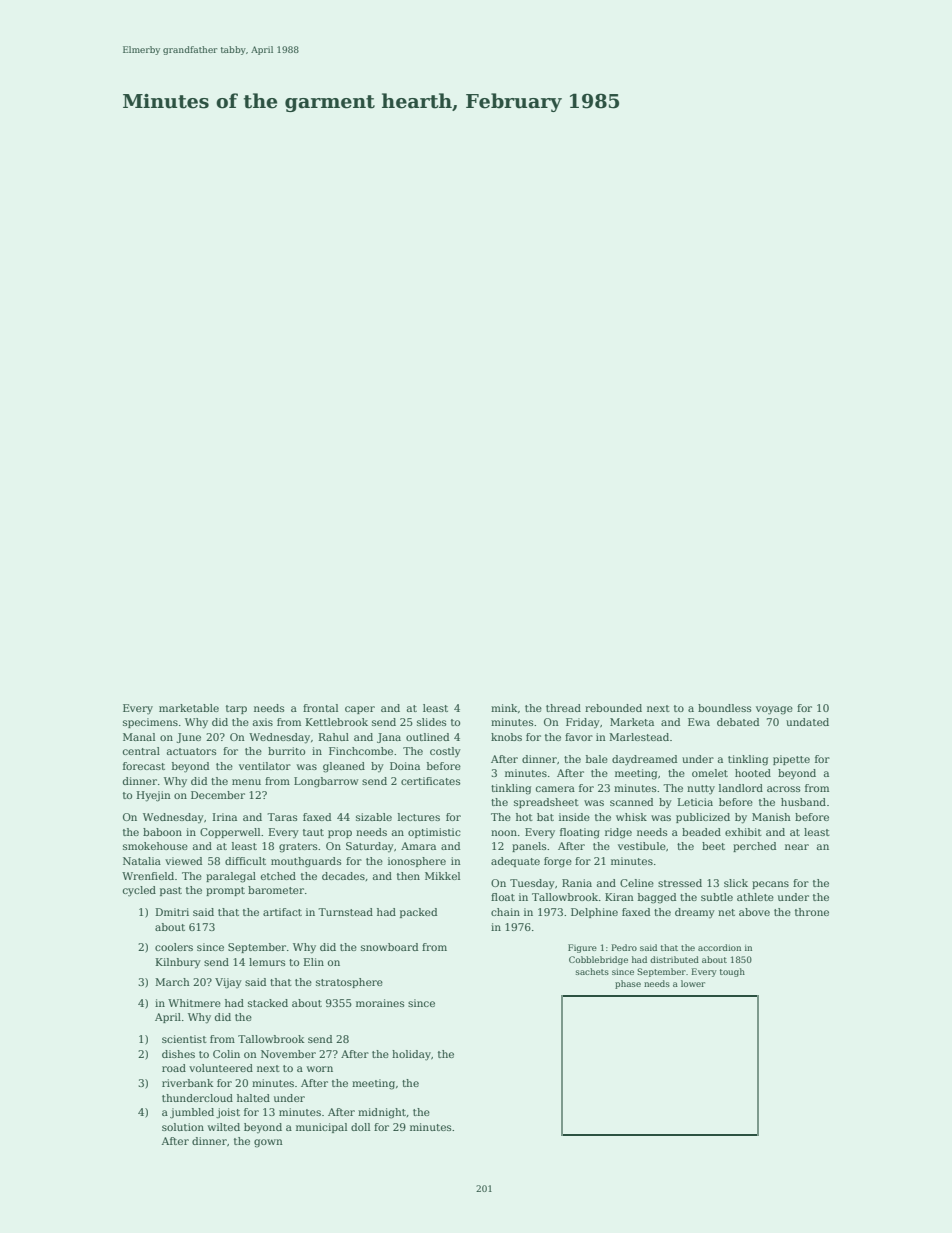 The width and height of the screenshot is (952, 1233). I want to click on doll, so click(360, 1127).
